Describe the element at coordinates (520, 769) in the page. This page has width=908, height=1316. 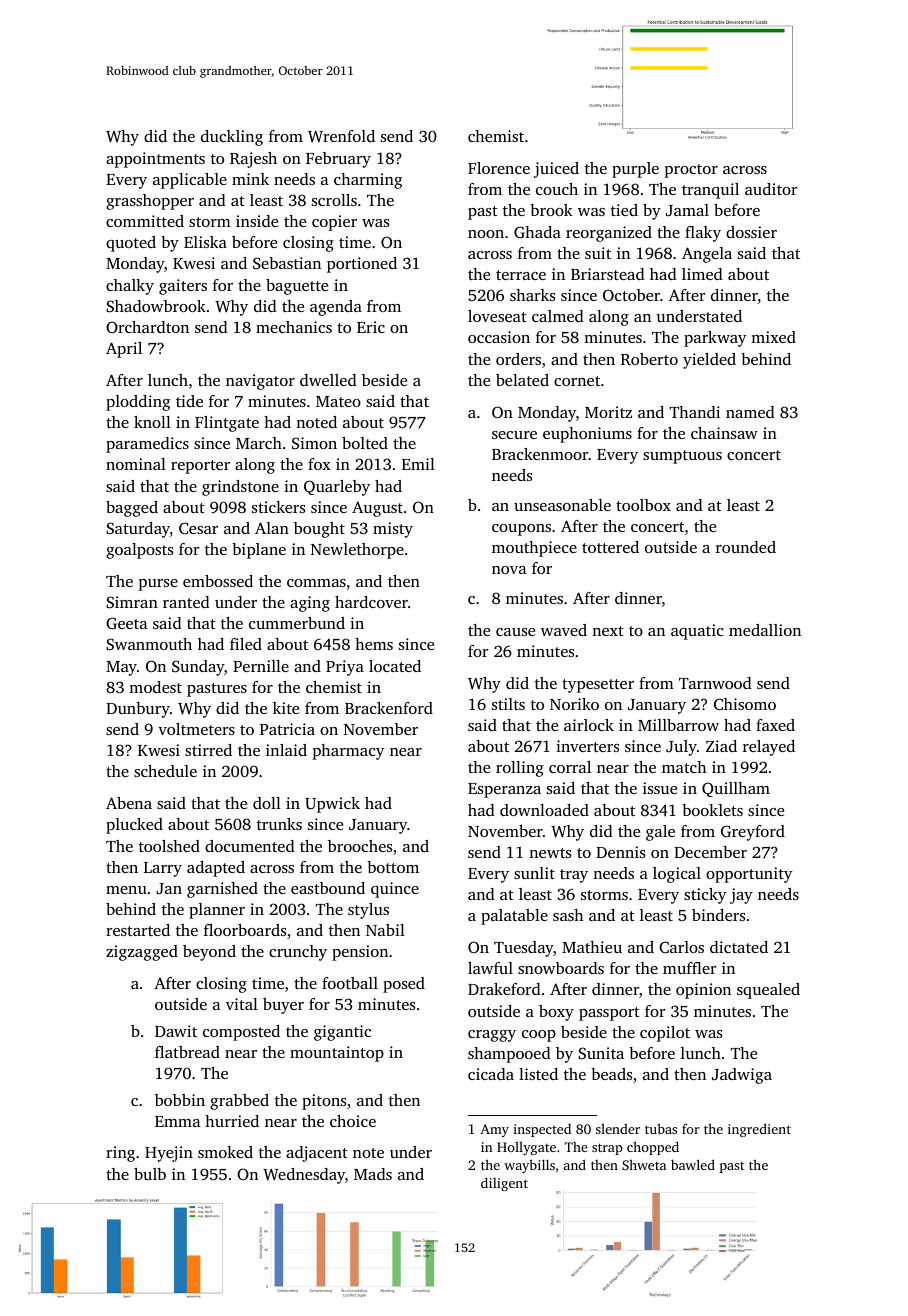
I see `rolling` at that location.
